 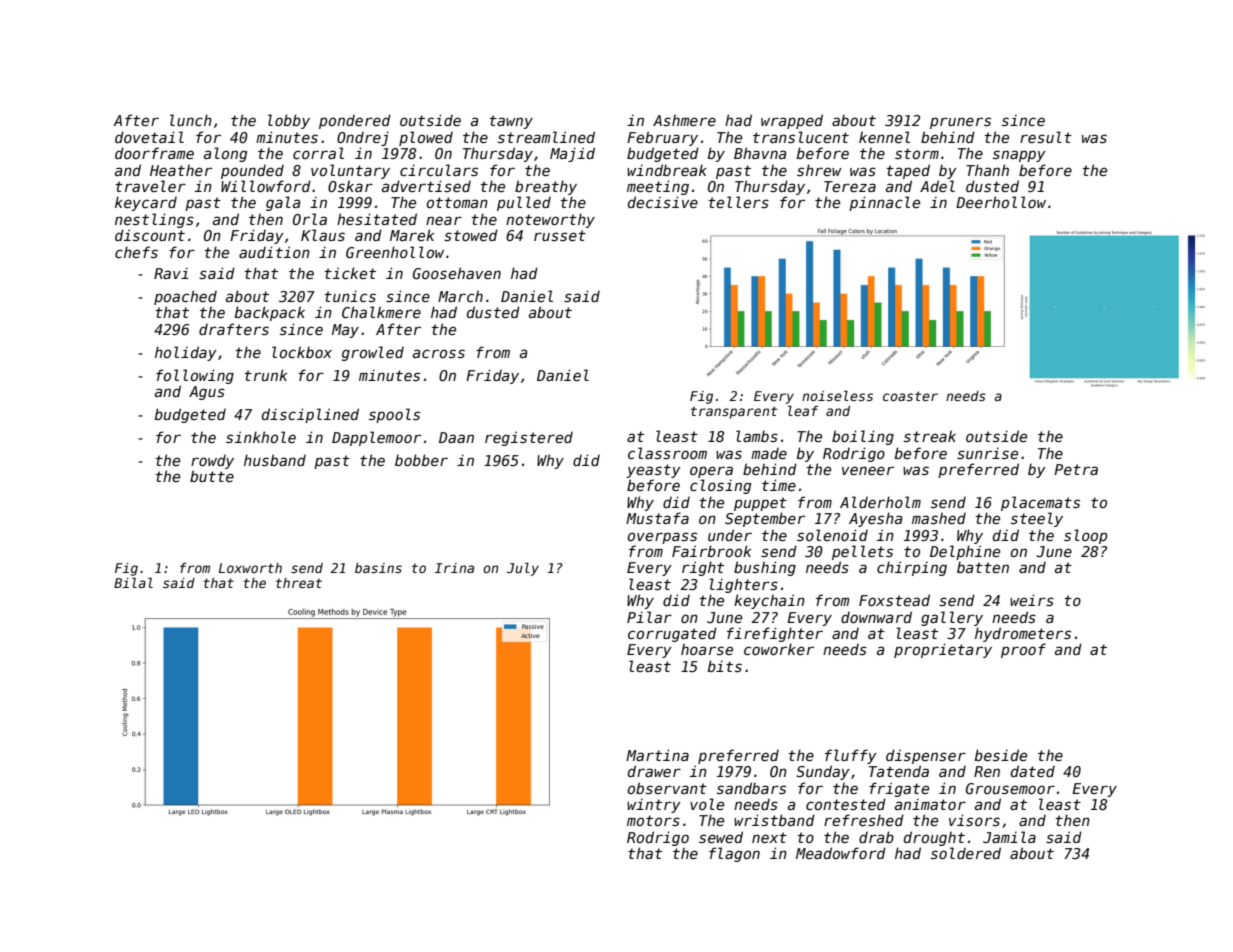 What do you see at coordinates (133, 583) in the document?
I see `Bilal` at bounding box center [133, 583].
